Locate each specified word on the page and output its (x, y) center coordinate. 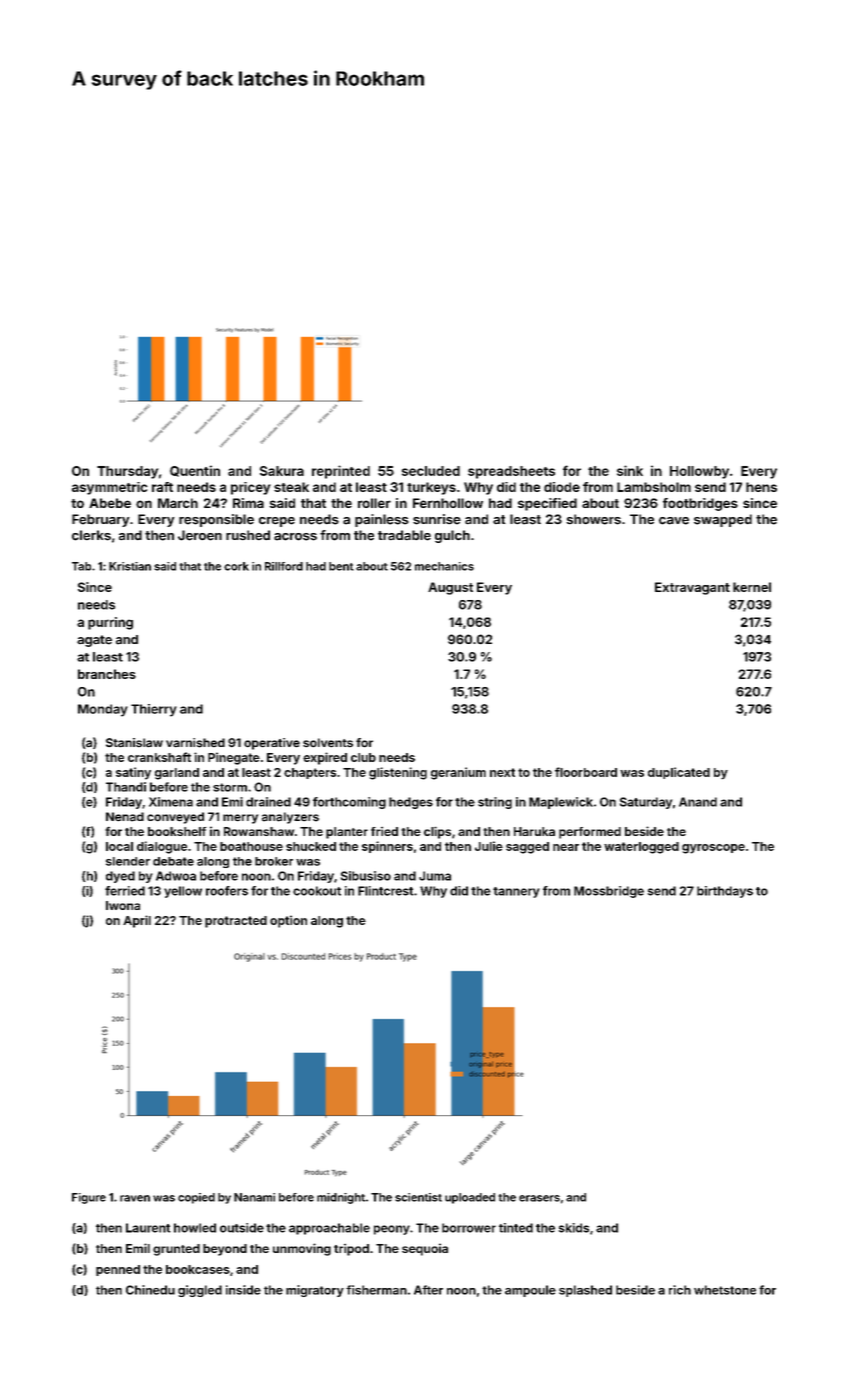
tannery (516, 892)
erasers (539, 1198)
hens (761, 487)
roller (374, 503)
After (428, 1290)
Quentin (195, 471)
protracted (236, 922)
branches (107, 674)
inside (243, 1290)
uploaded (470, 1198)
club (363, 757)
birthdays (725, 892)
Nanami (254, 1197)
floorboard (586, 772)
